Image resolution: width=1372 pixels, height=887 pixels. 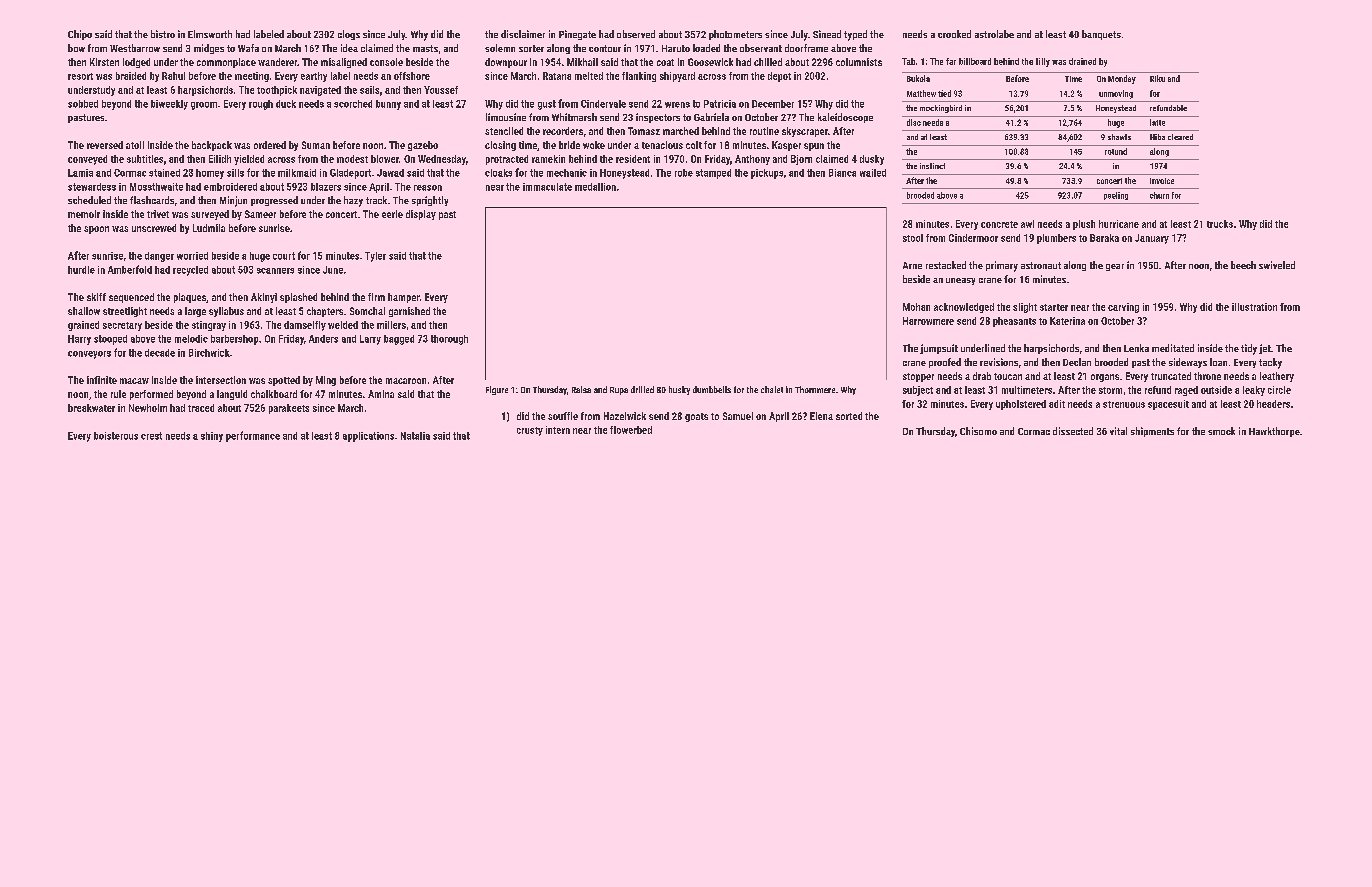 What do you see at coordinates (210, 34) in the screenshot?
I see `Elmsworth` at bounding box center [210, 34].
